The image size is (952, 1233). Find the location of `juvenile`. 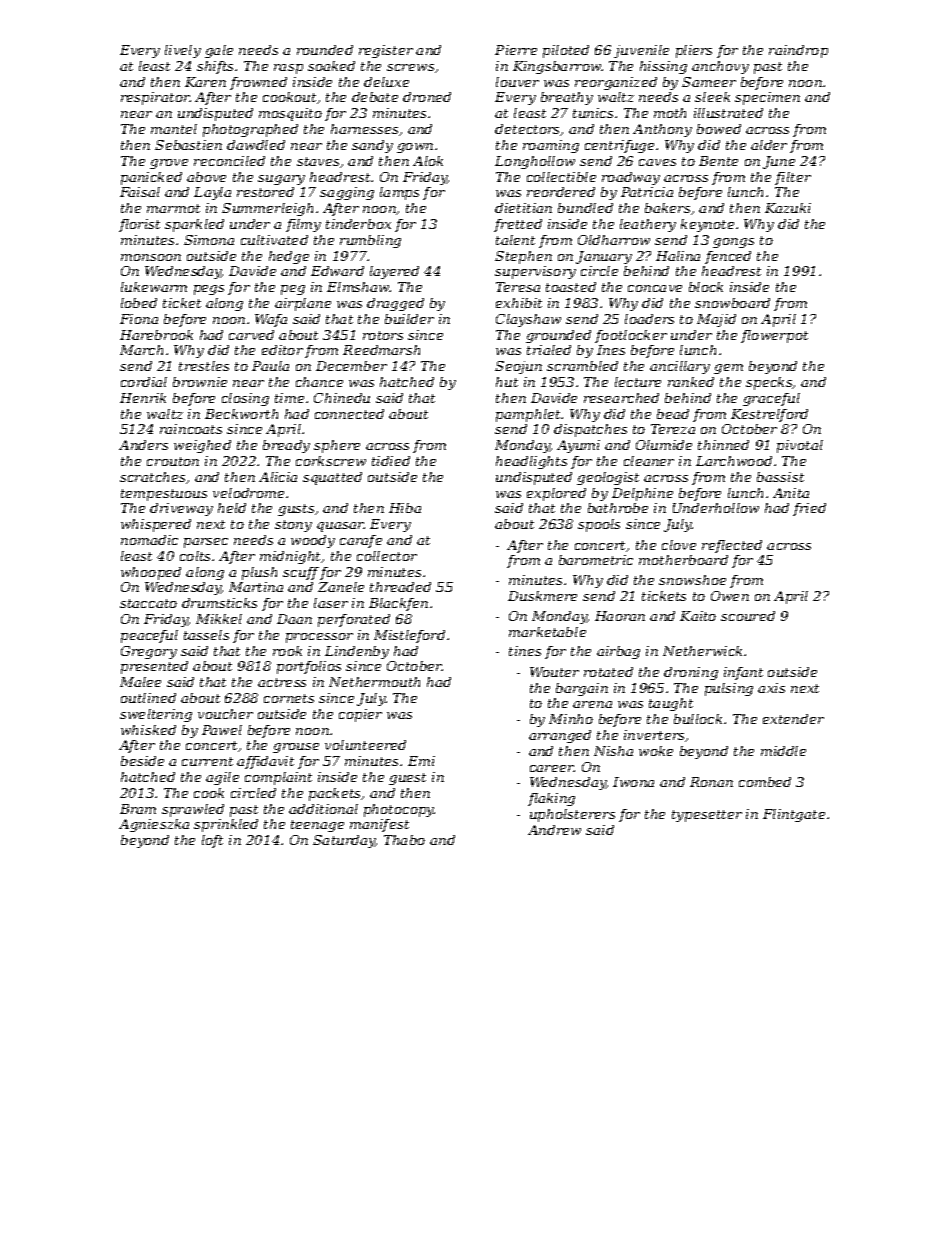

juvenile is located at coordinates (641, 51).
